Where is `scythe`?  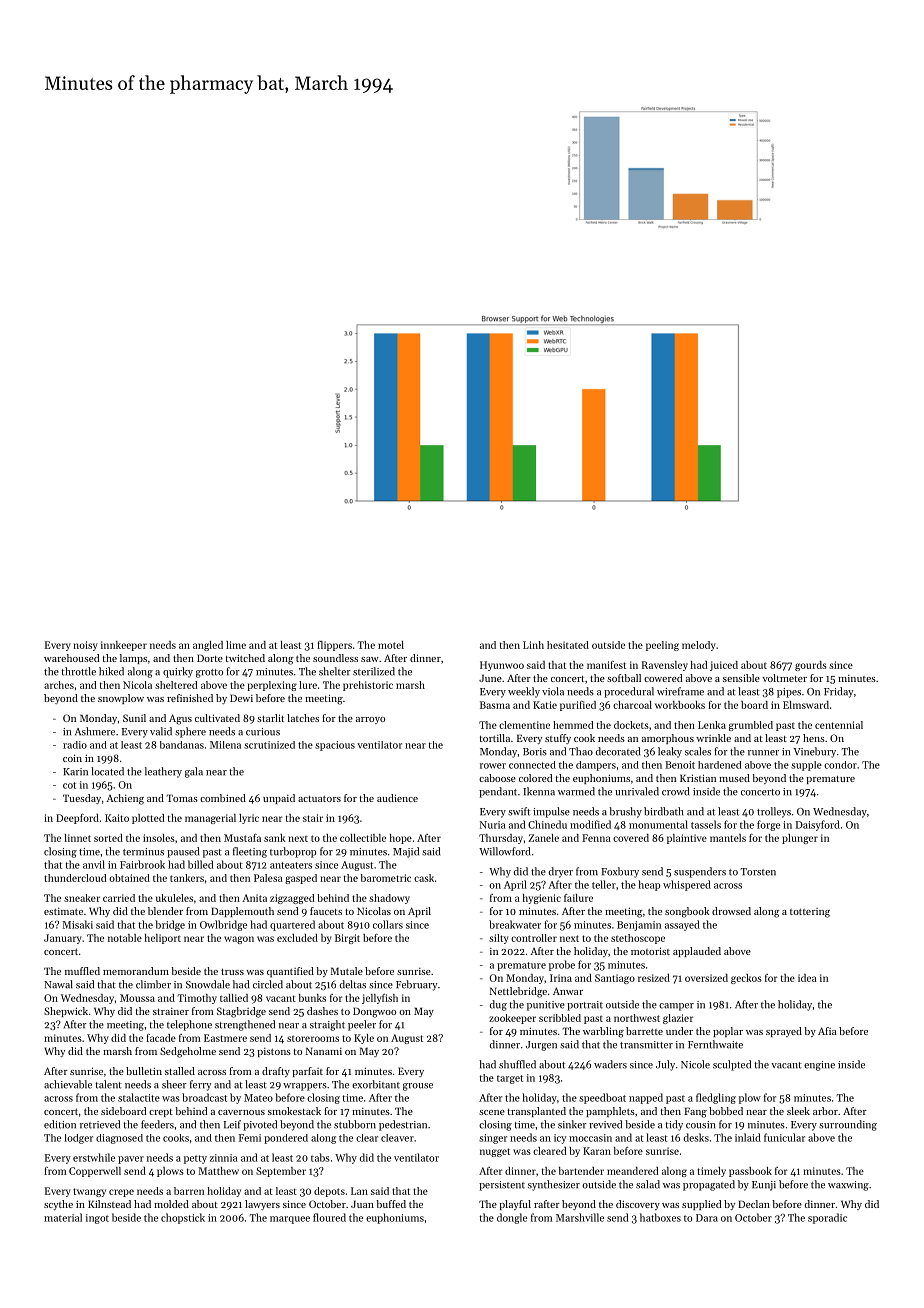
scythe is located at coordinates (58, 1205).
